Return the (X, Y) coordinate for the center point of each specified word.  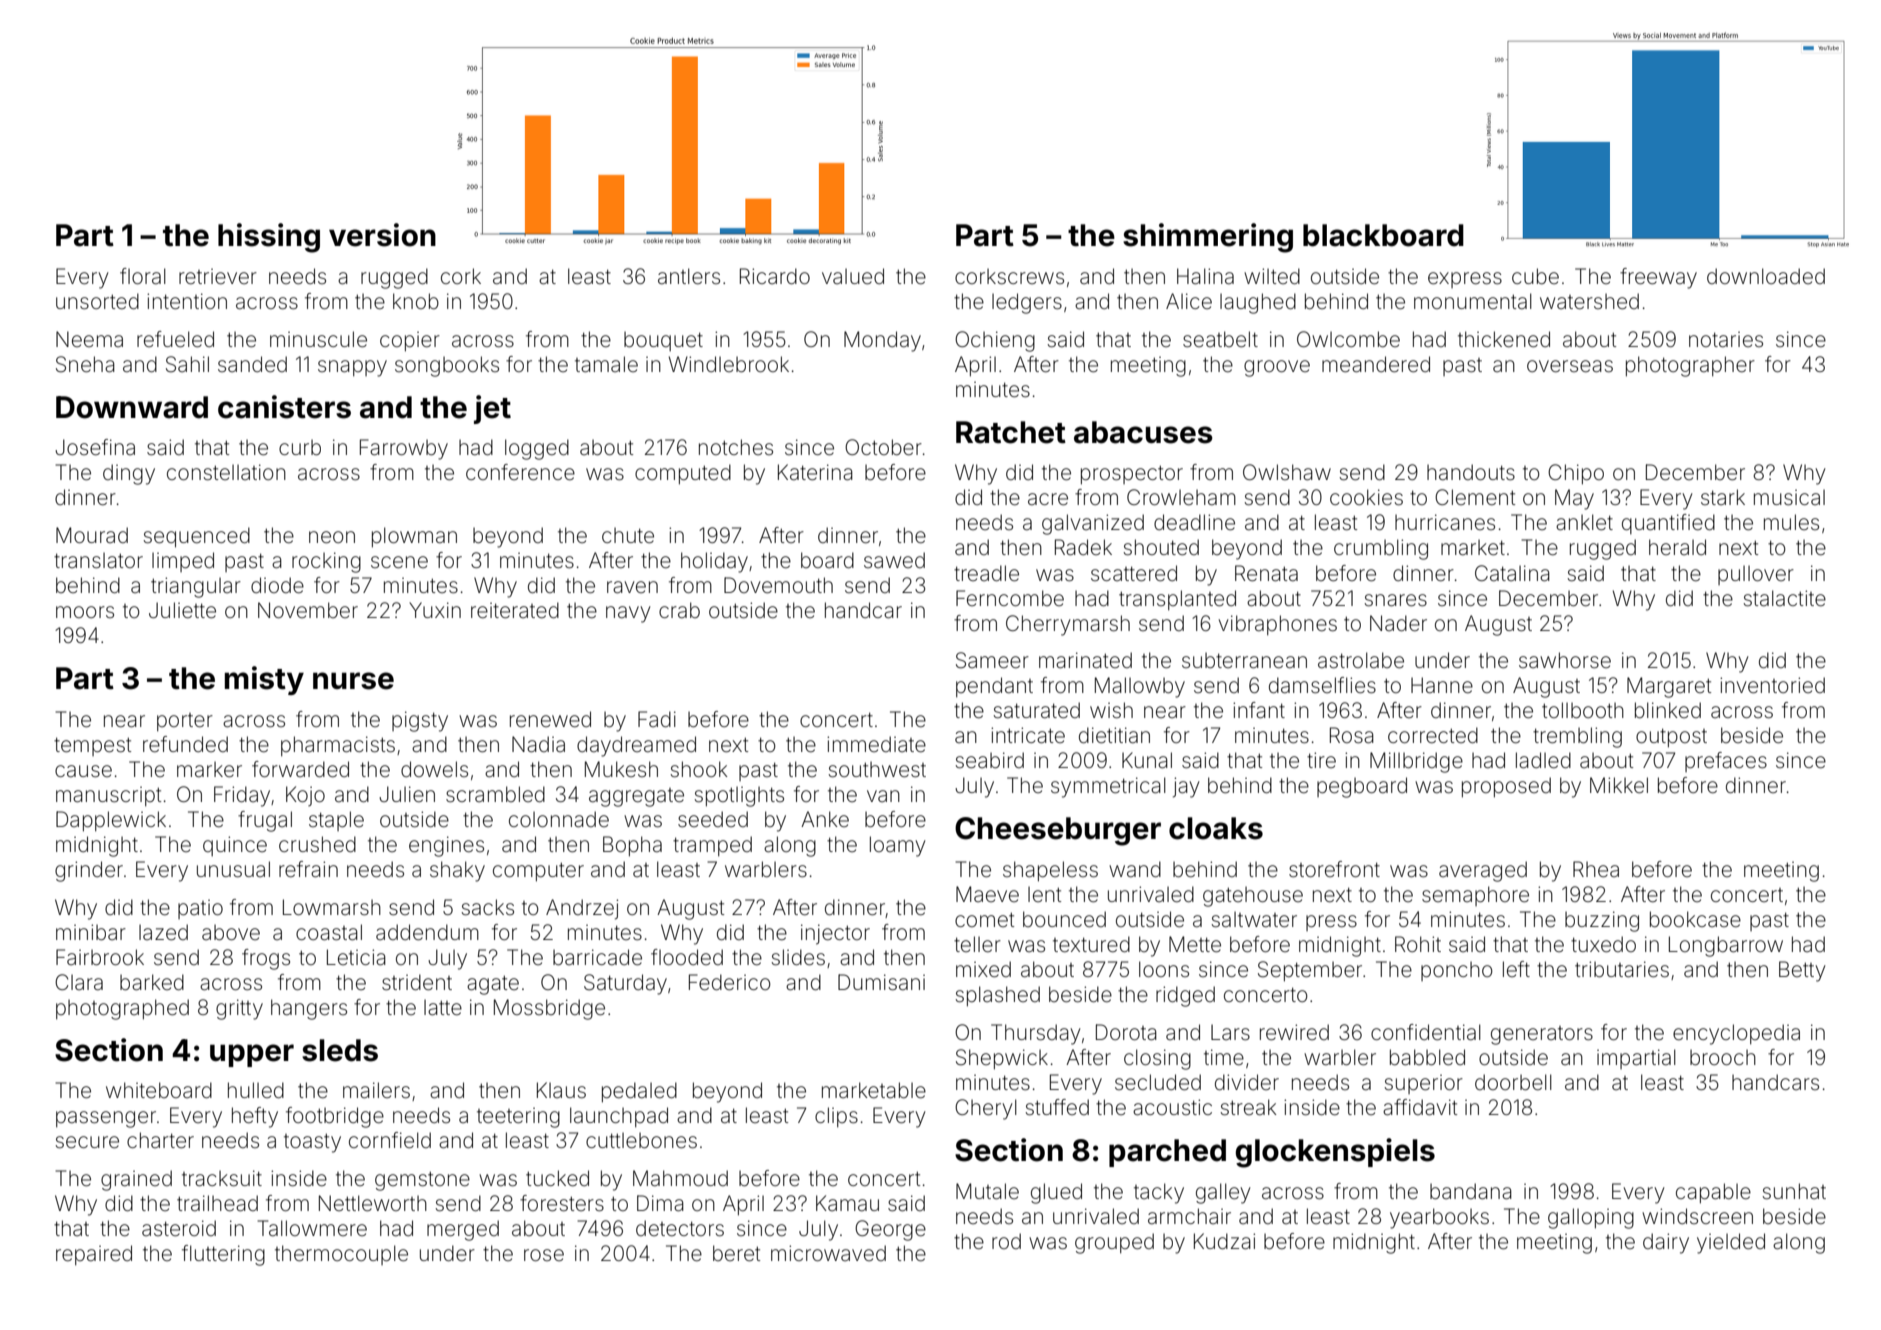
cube (1535, 276)
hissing (269, 238)
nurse (353, 681)
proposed (1506, 787)
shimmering (1208, 238)
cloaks (1216, 828)
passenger (106, 1119)
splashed (998, 996)
